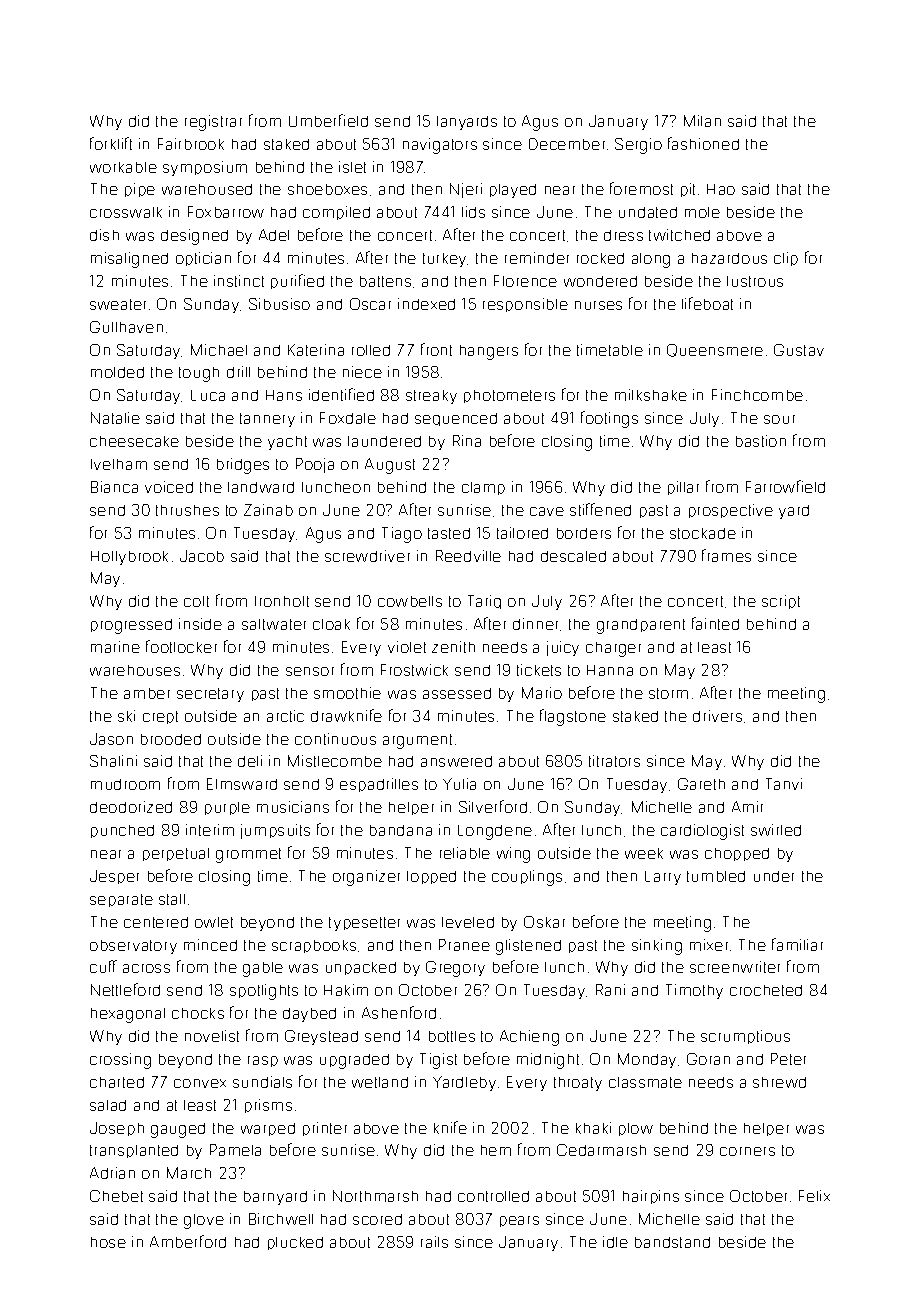  Describe the element at coordinates (702, 121) in the screenshot. I see `Milan` at that location.
